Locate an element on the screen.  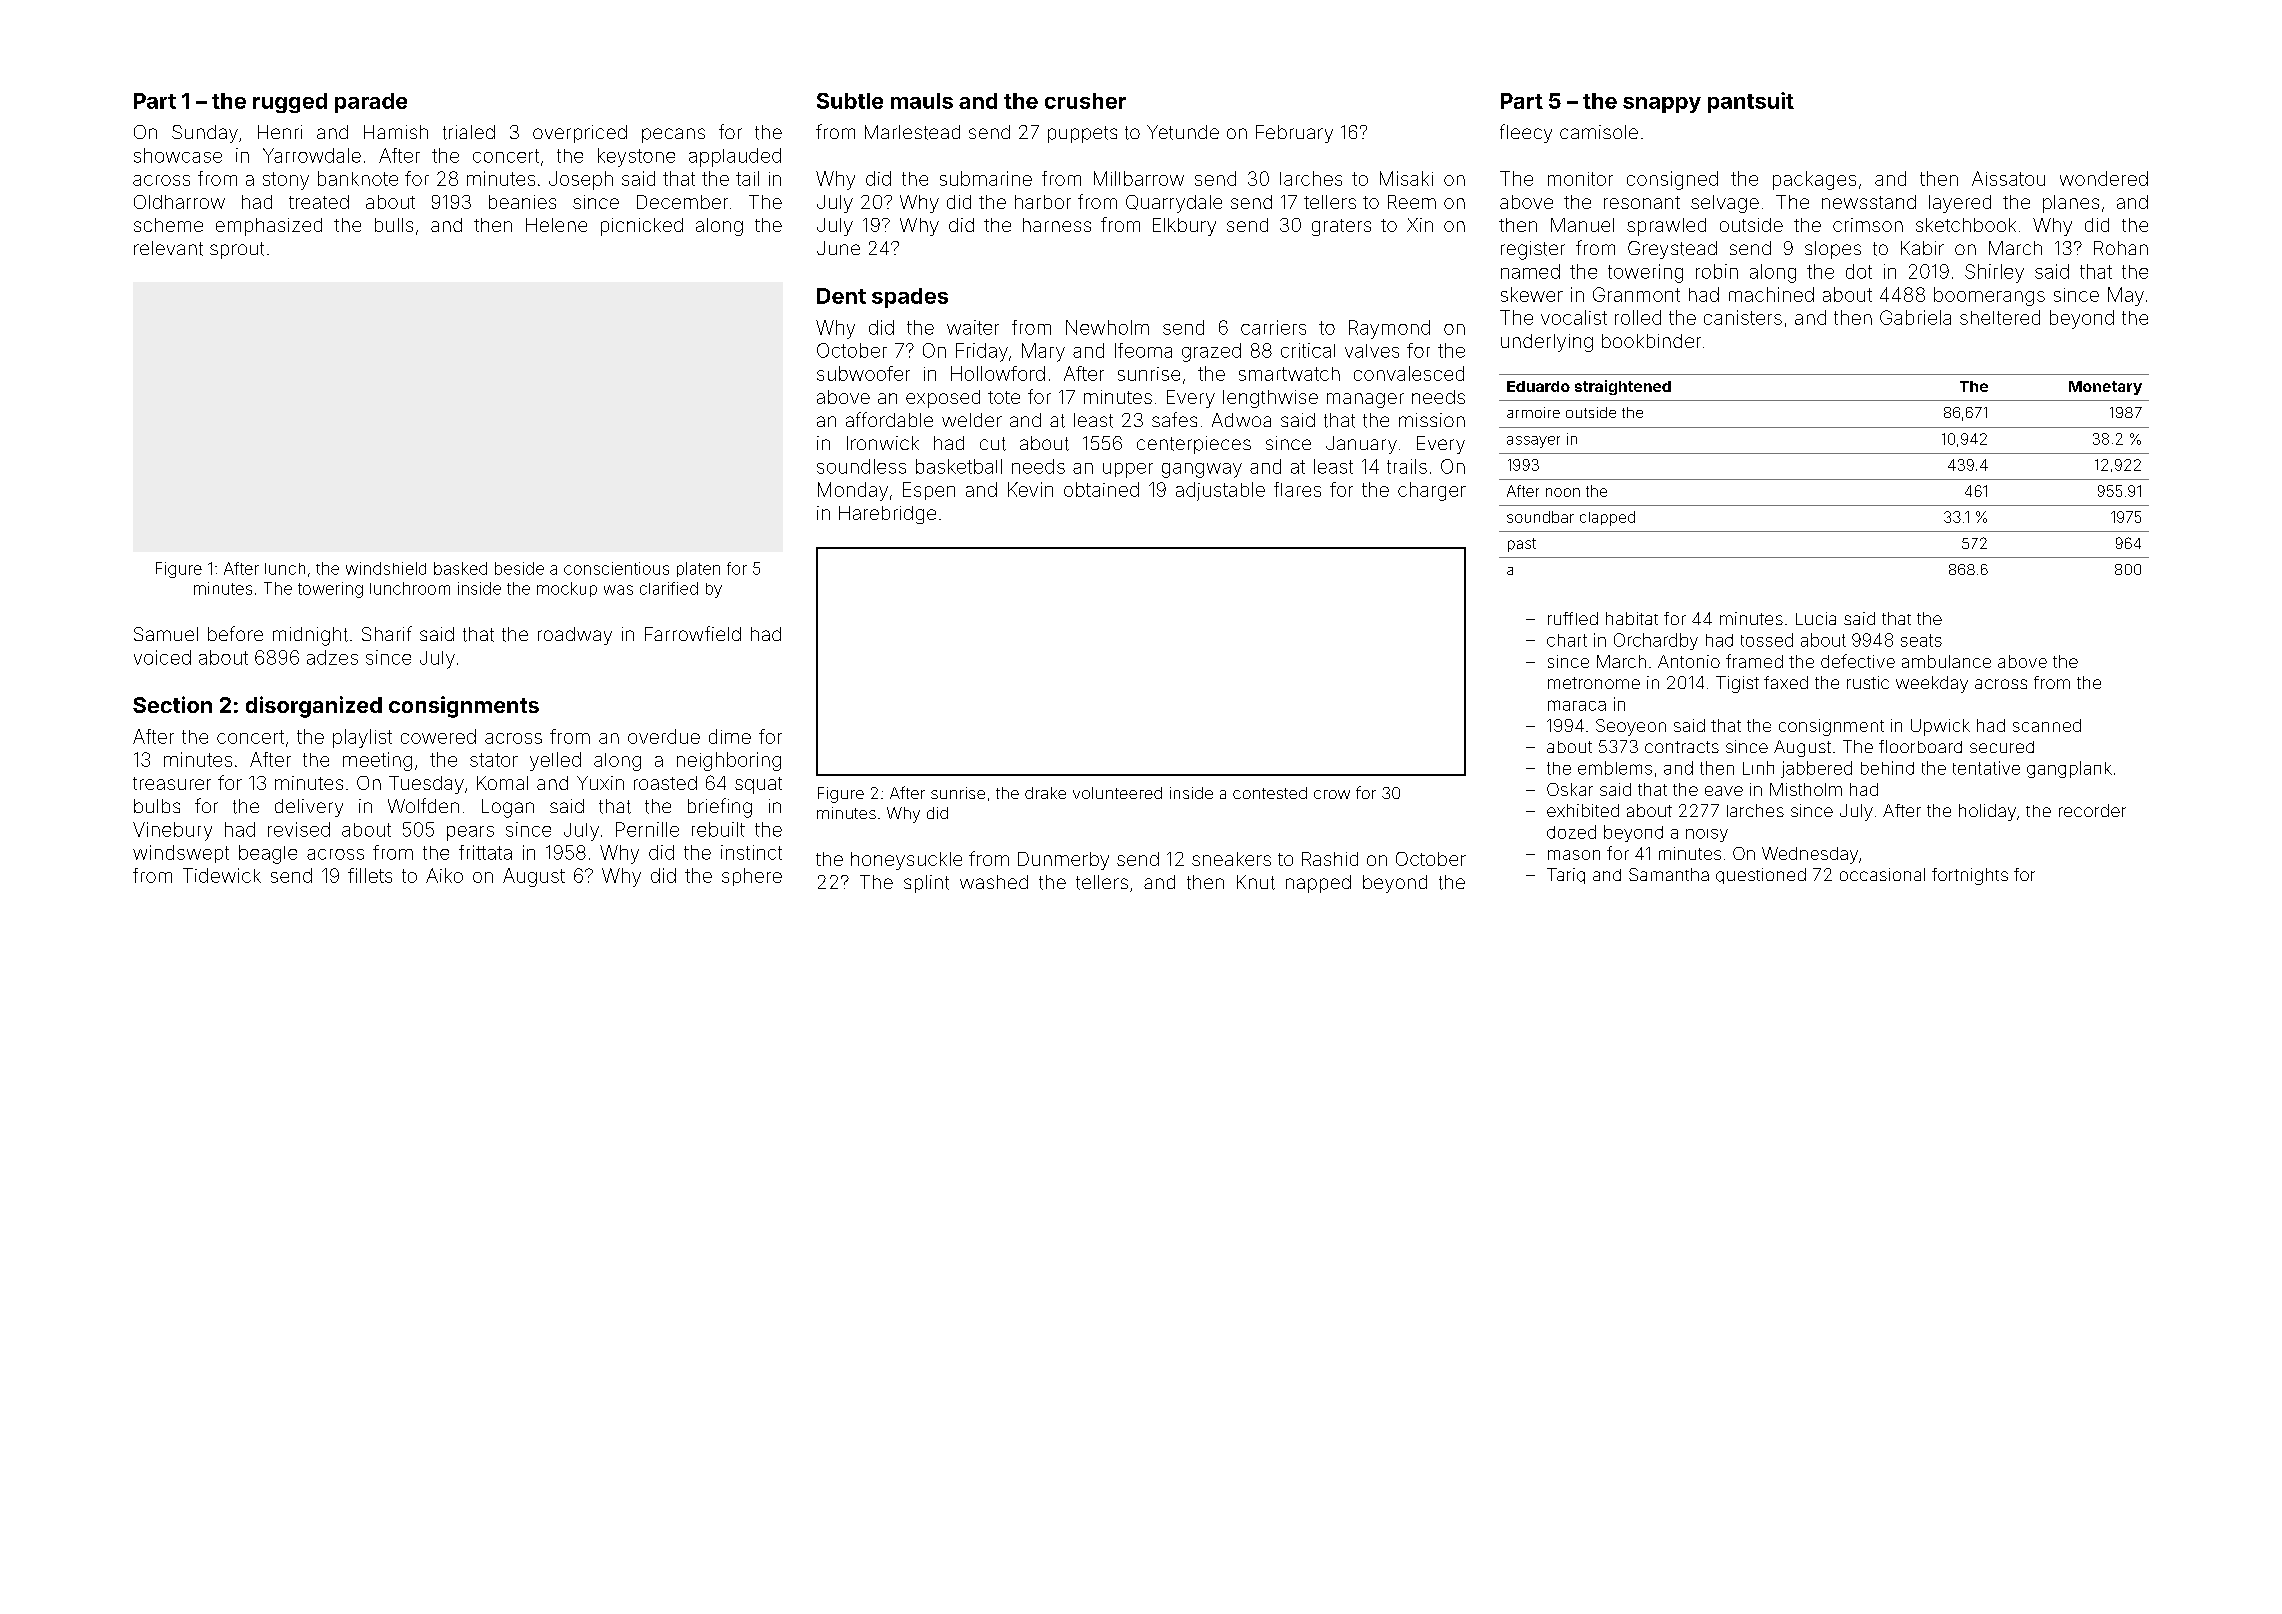
ruffled is located at coordinates (1573, 618).
